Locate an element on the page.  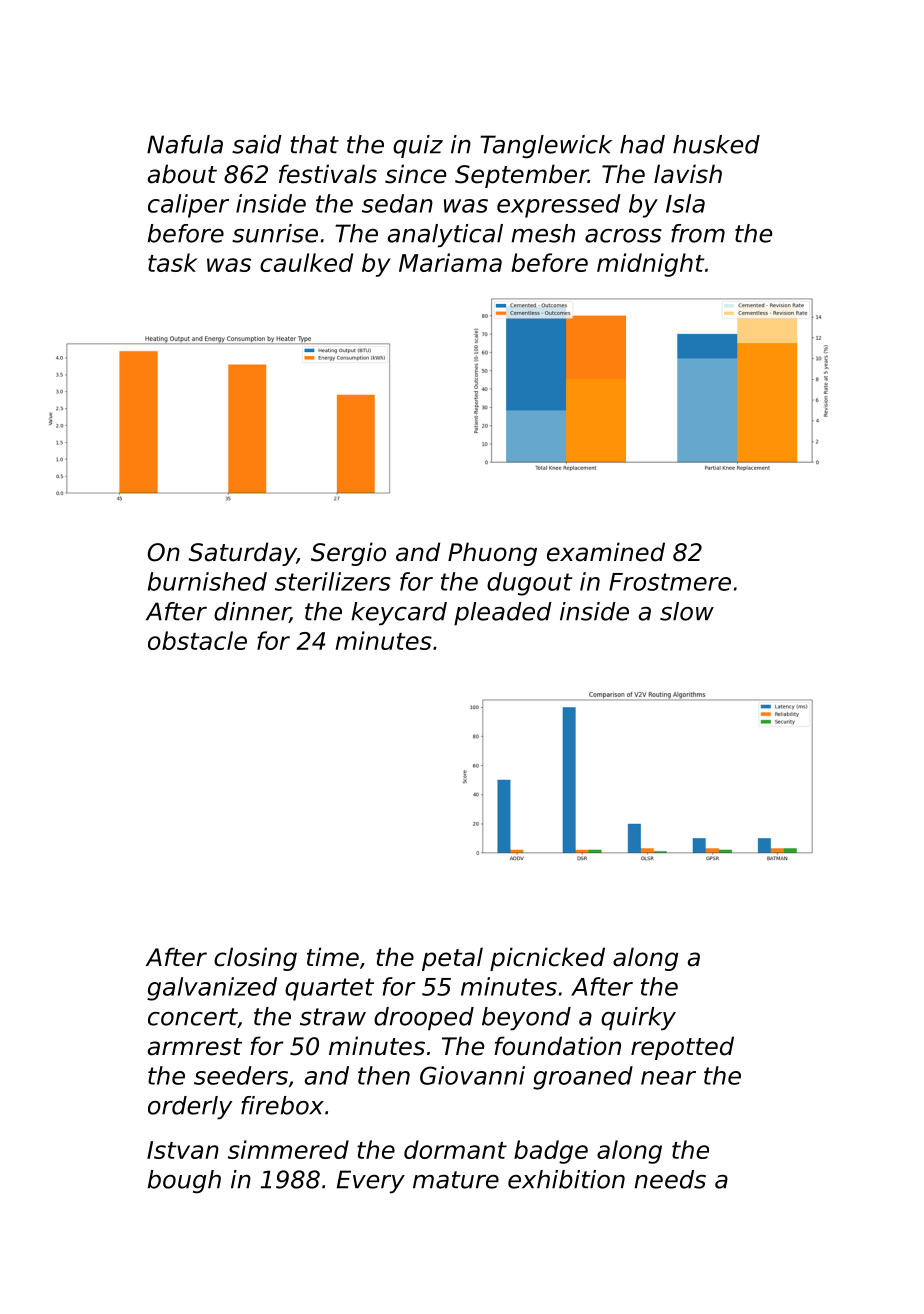
Frostmere is located at coordinates (670, 582).
